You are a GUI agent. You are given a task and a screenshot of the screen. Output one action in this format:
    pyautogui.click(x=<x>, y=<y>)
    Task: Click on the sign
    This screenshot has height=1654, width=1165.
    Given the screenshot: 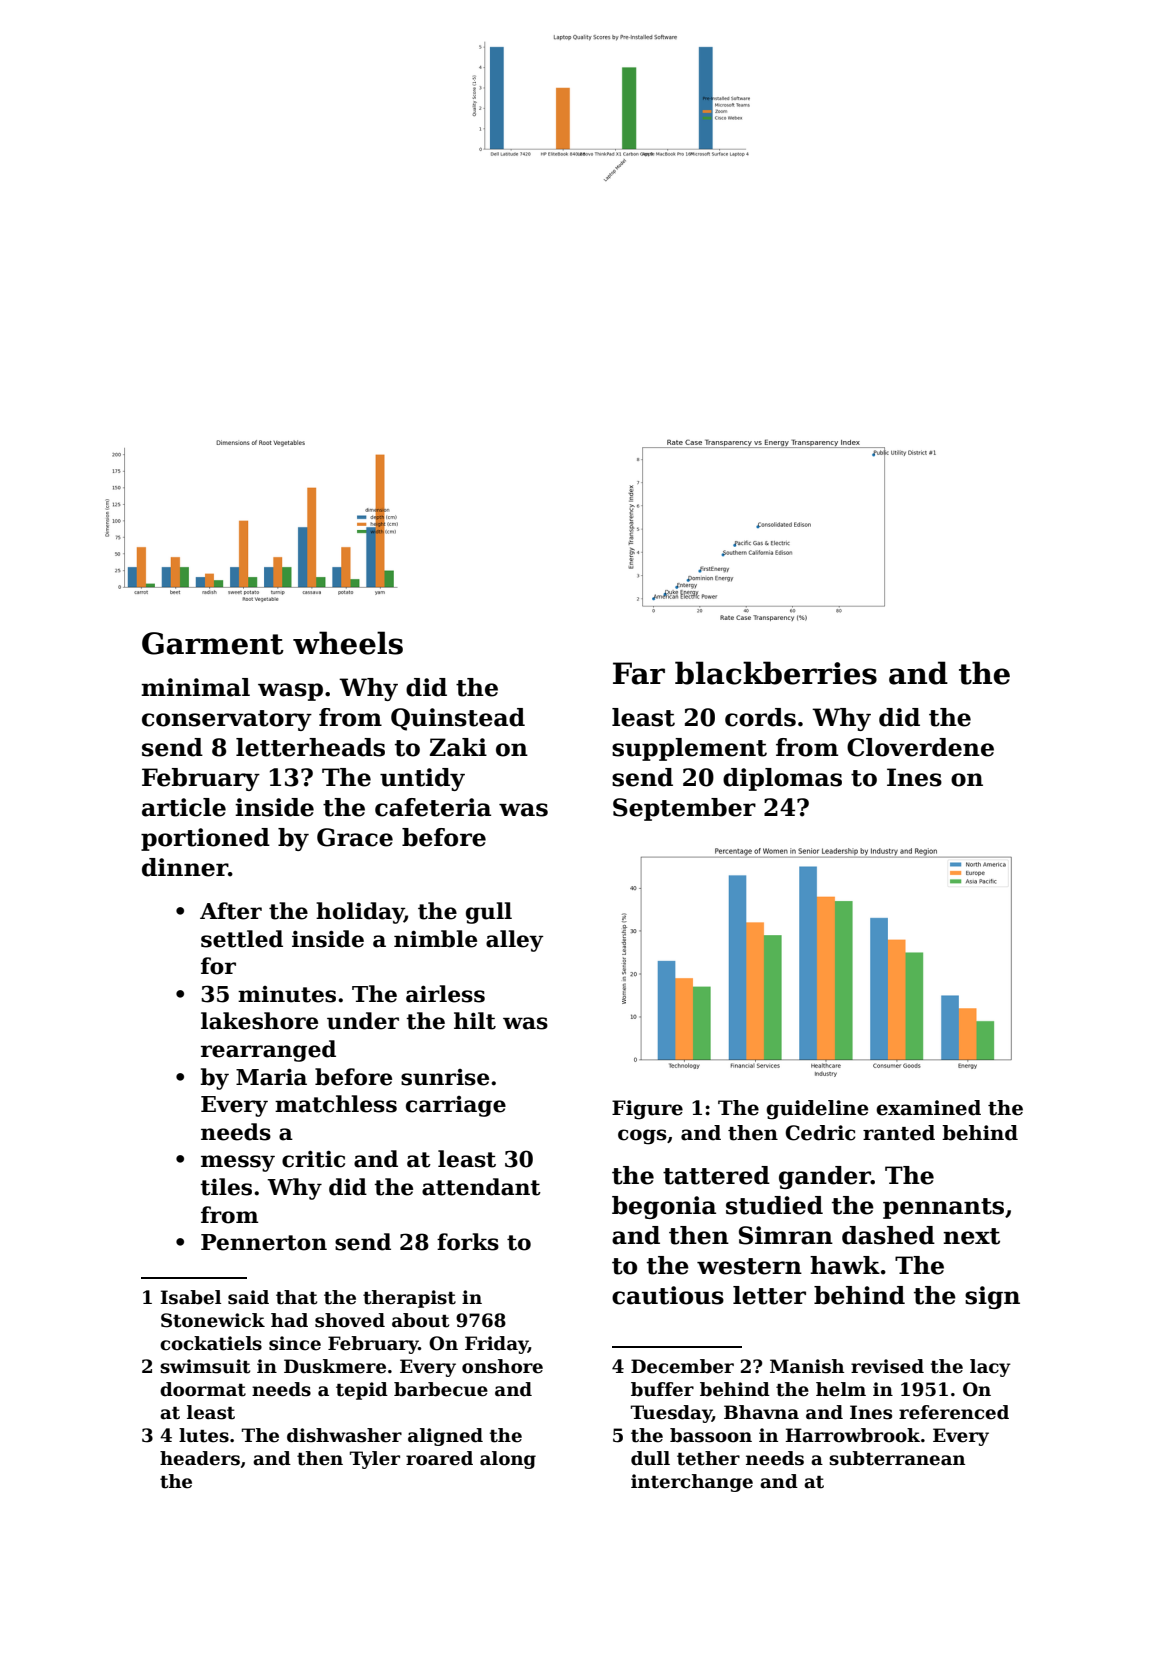 What is the action you would take?
    pyautogui.click(x=992, y=1297)
